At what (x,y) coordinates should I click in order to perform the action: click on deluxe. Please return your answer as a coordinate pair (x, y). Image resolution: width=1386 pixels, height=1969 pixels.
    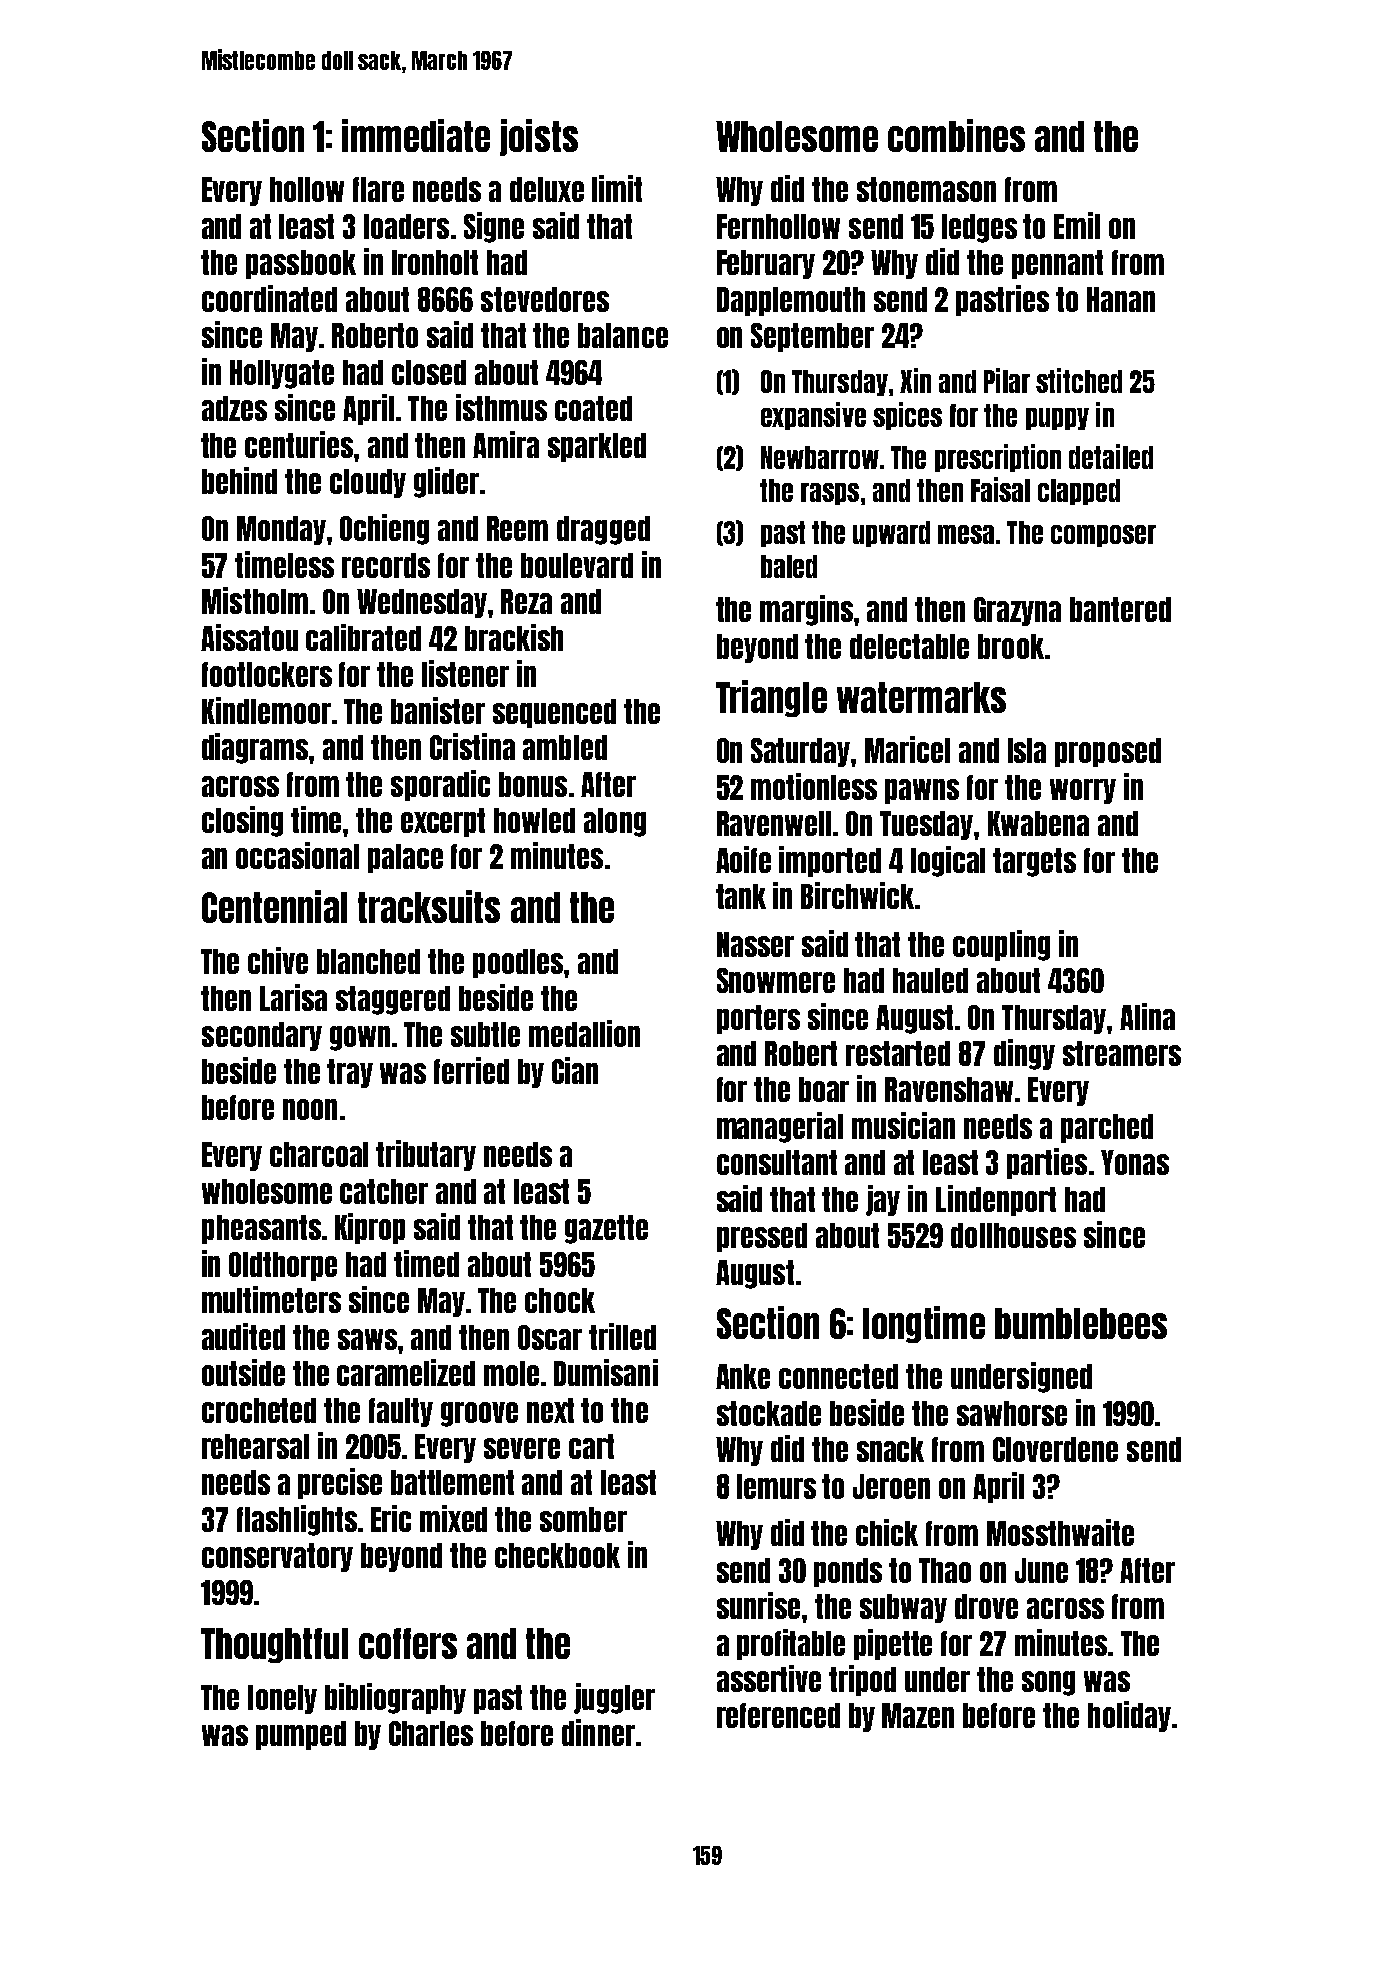
    Looking at the image, I should click on (547, 189).
